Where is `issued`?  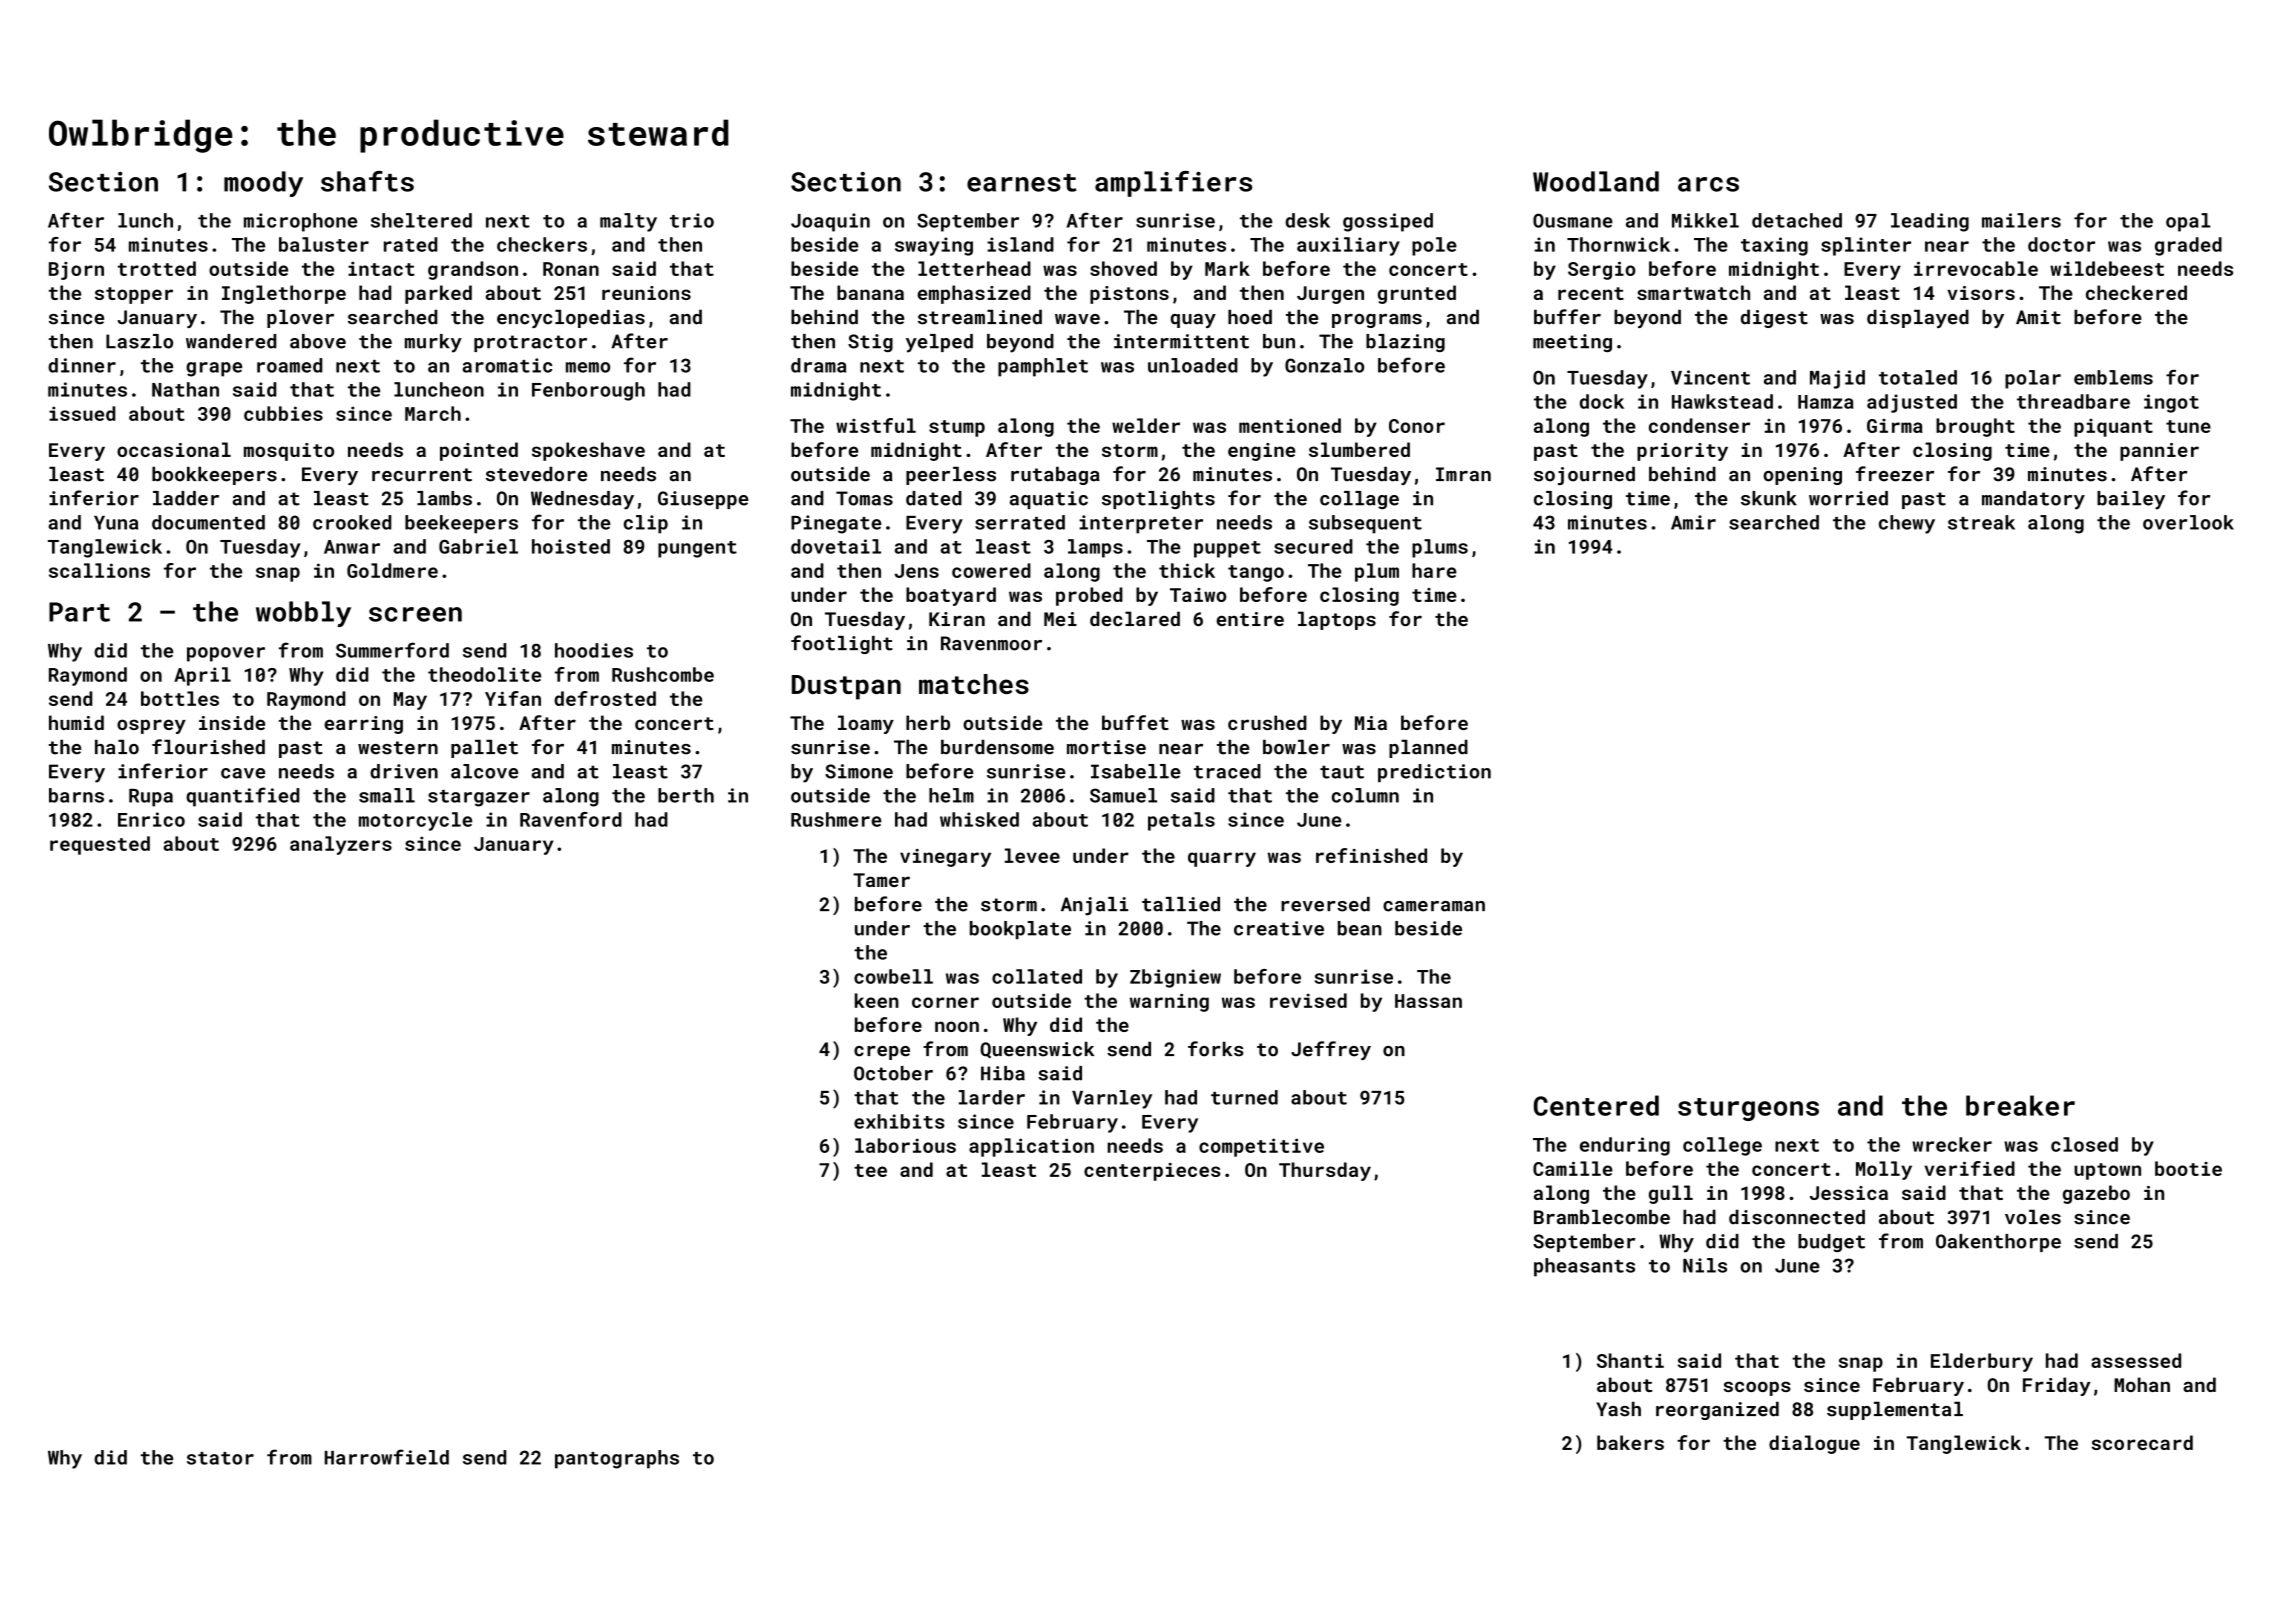
issued is located at coordinates (82, 413).
